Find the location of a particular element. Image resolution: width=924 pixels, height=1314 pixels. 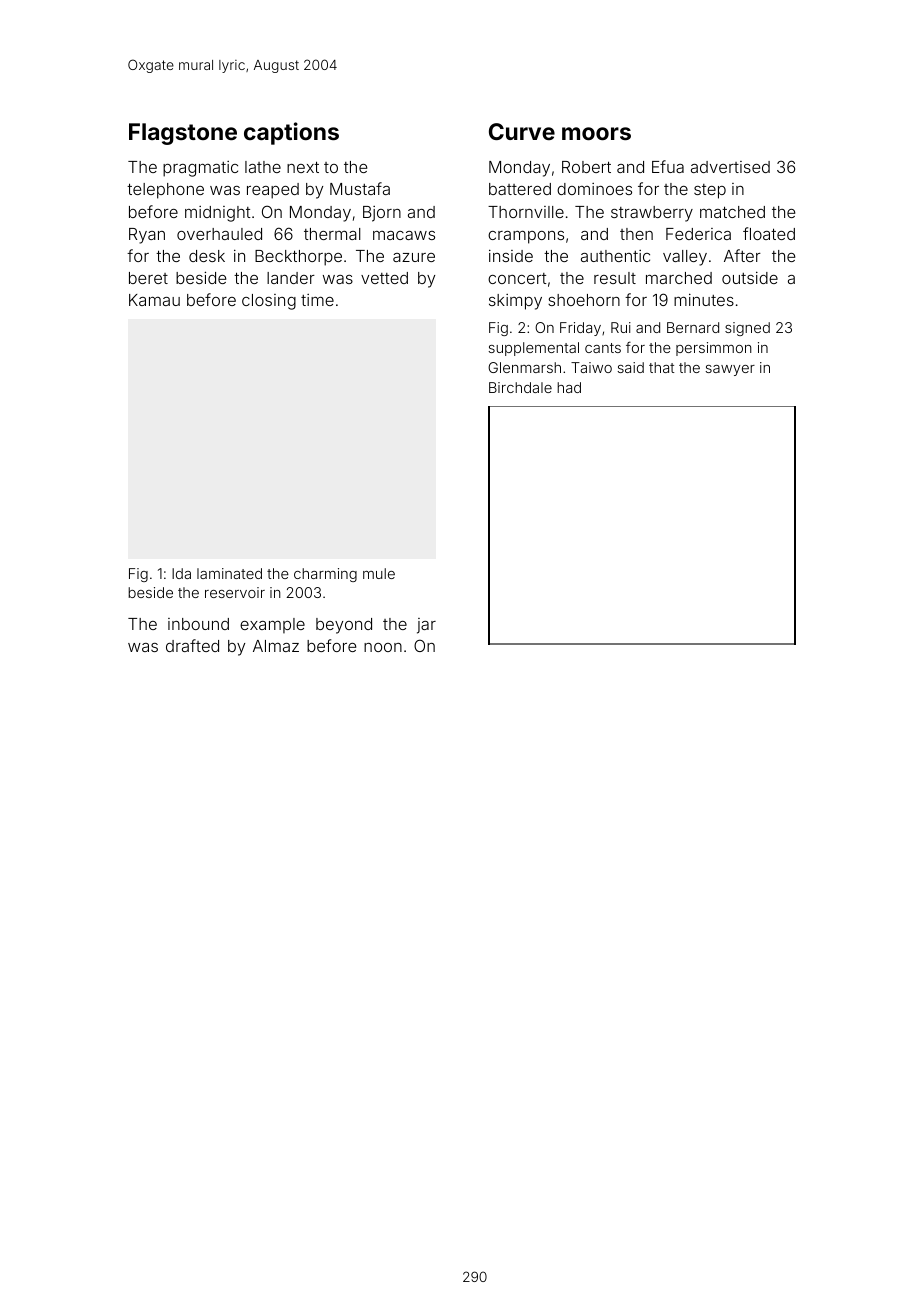

sawyer is located at coordinates (730, 370).
